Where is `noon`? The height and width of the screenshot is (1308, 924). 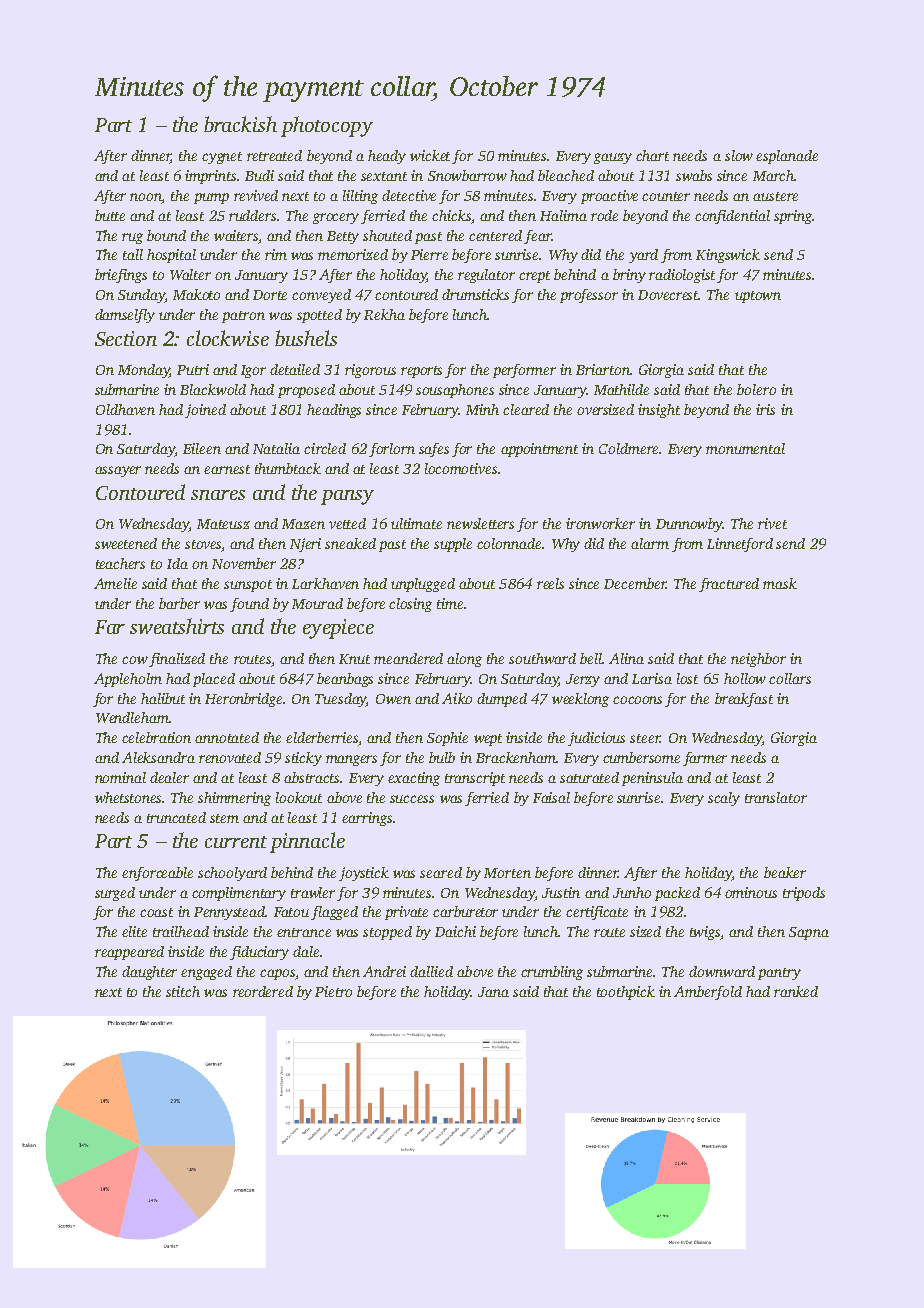
noon is located at coordinates (146, 198).
